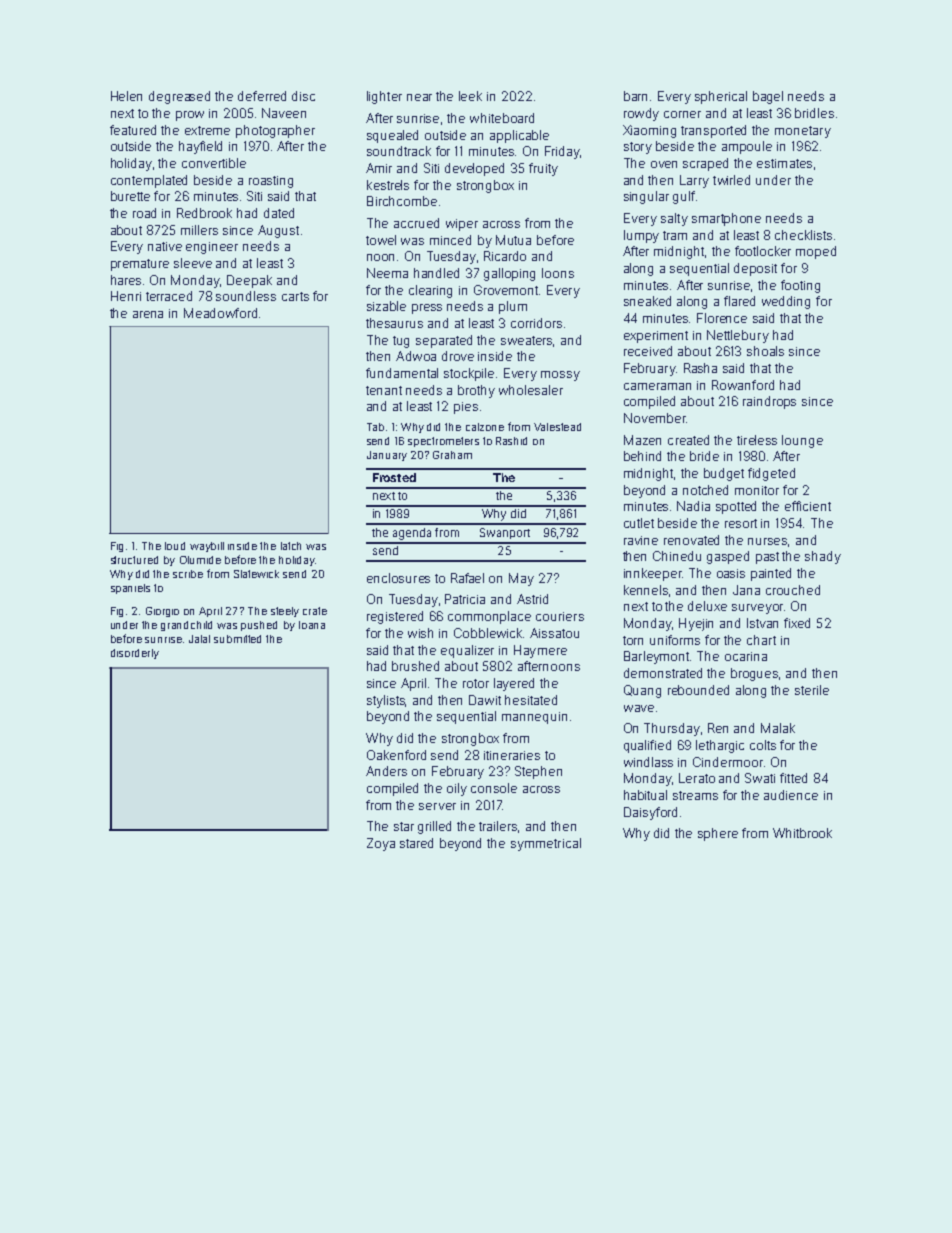 This page has height=1233, width=952. I want to click on separated, so click(444, 341).
